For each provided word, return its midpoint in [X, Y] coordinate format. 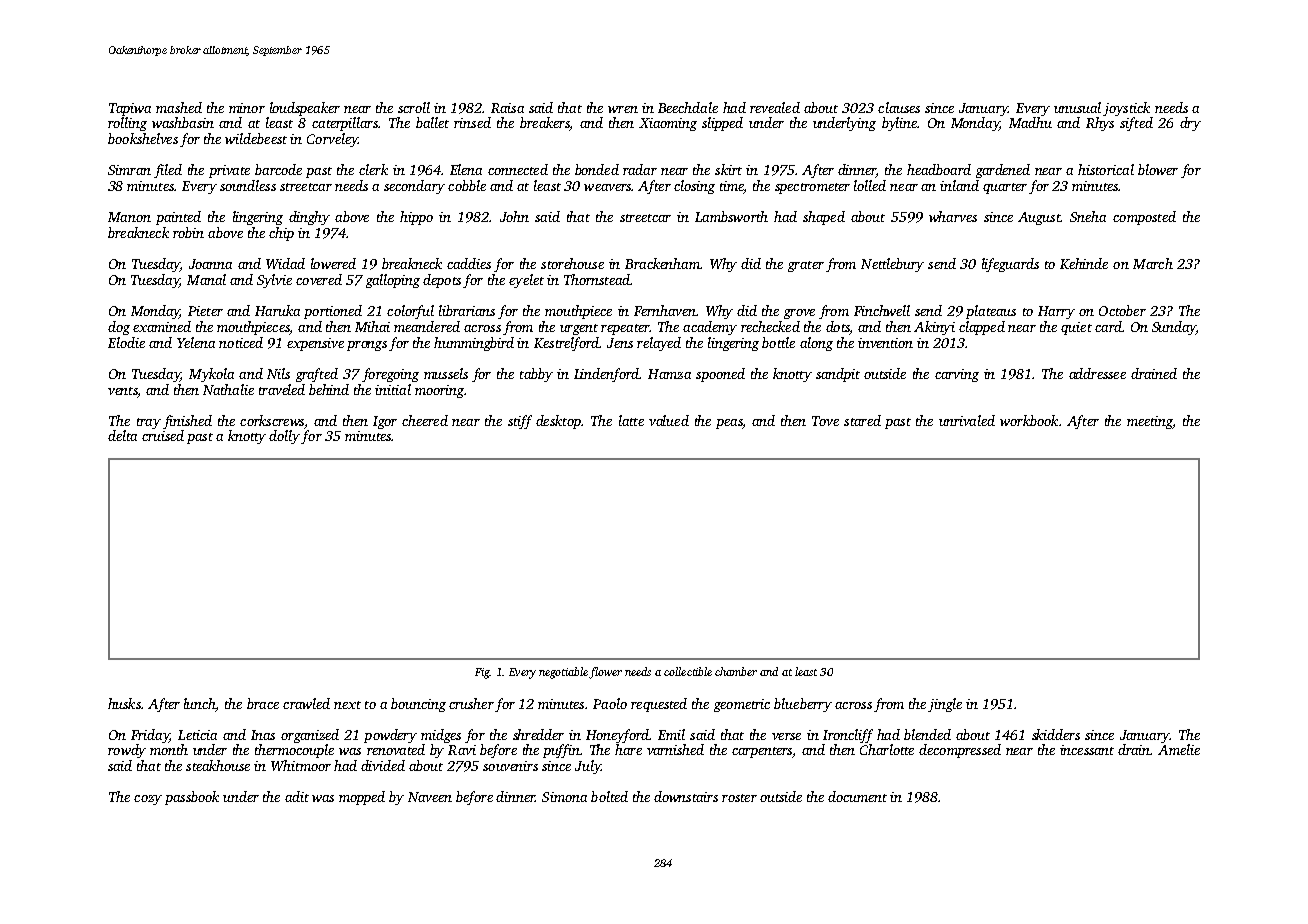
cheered [425, 420]
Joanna [210, 264]
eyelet [526, 281]
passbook [192, 798]
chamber [736, 671]
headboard [939, 169]
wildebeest [256, 138]
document [857, 796]
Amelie [1179, 749]
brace [263, 703]
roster [739, 798]
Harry [1056, 312]
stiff [520, 422]
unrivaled [967, 420]
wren [623, 109]
